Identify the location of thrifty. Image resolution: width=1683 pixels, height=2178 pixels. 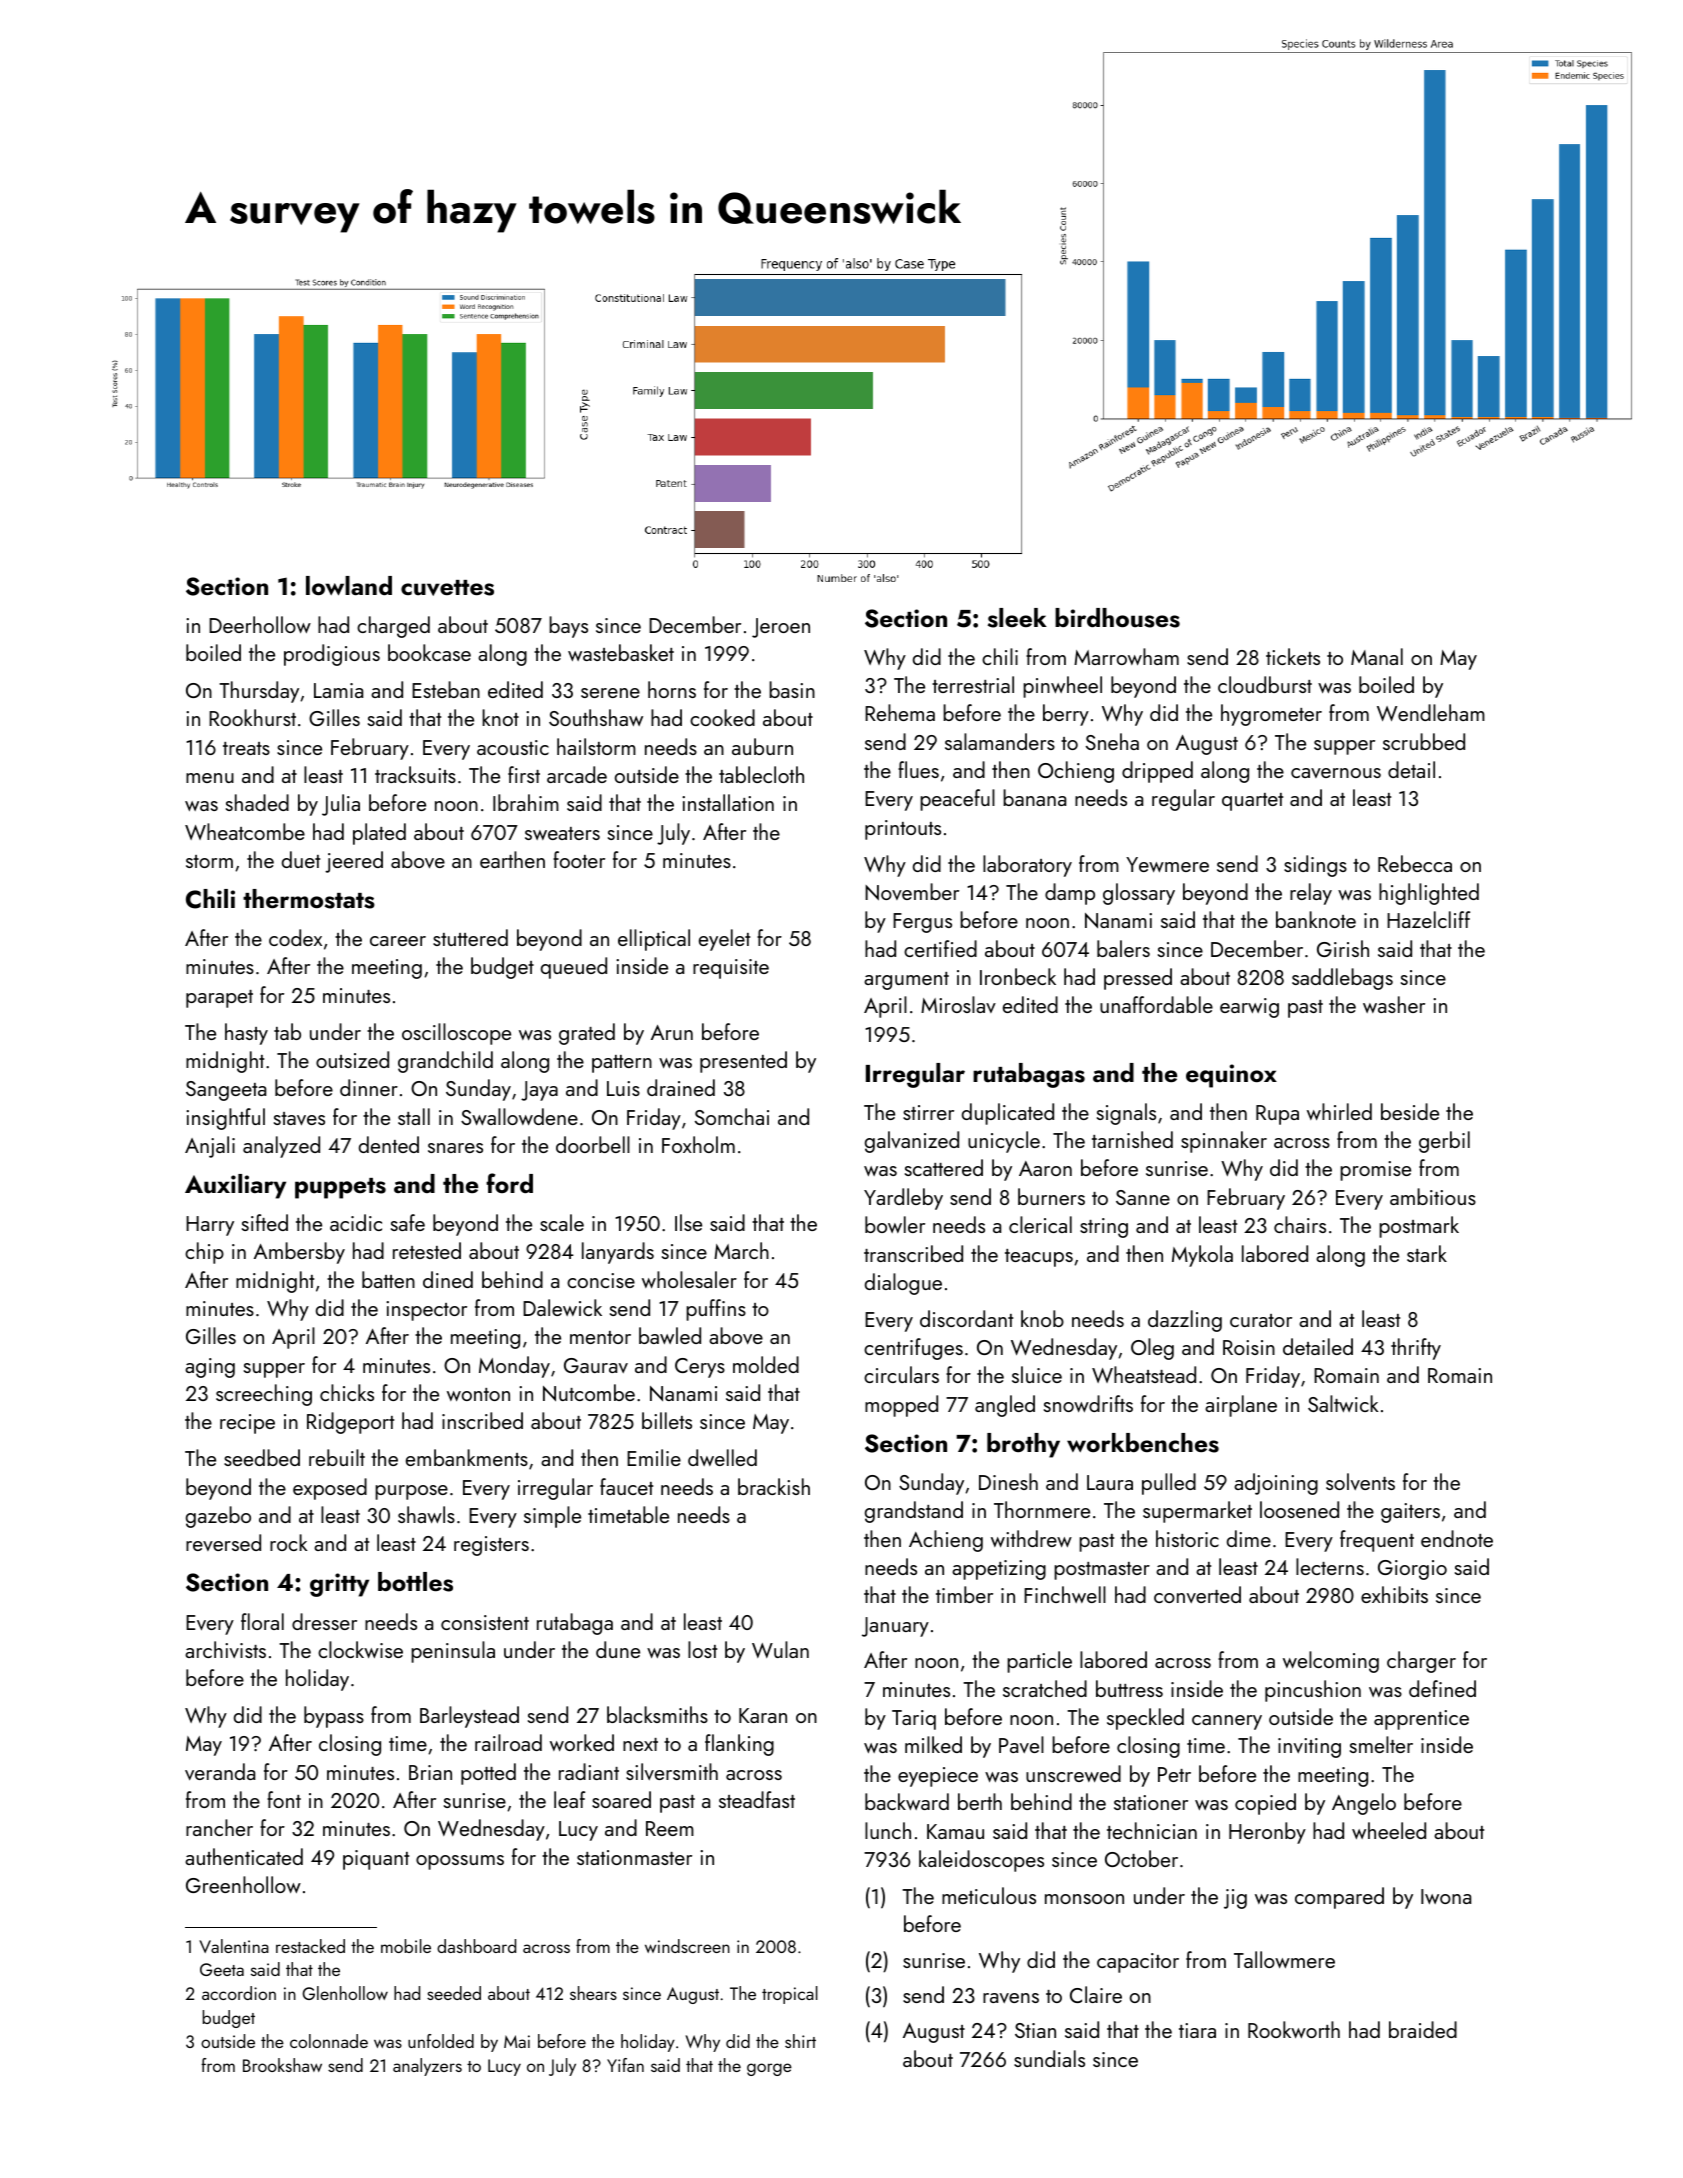
(1416, 1349).
